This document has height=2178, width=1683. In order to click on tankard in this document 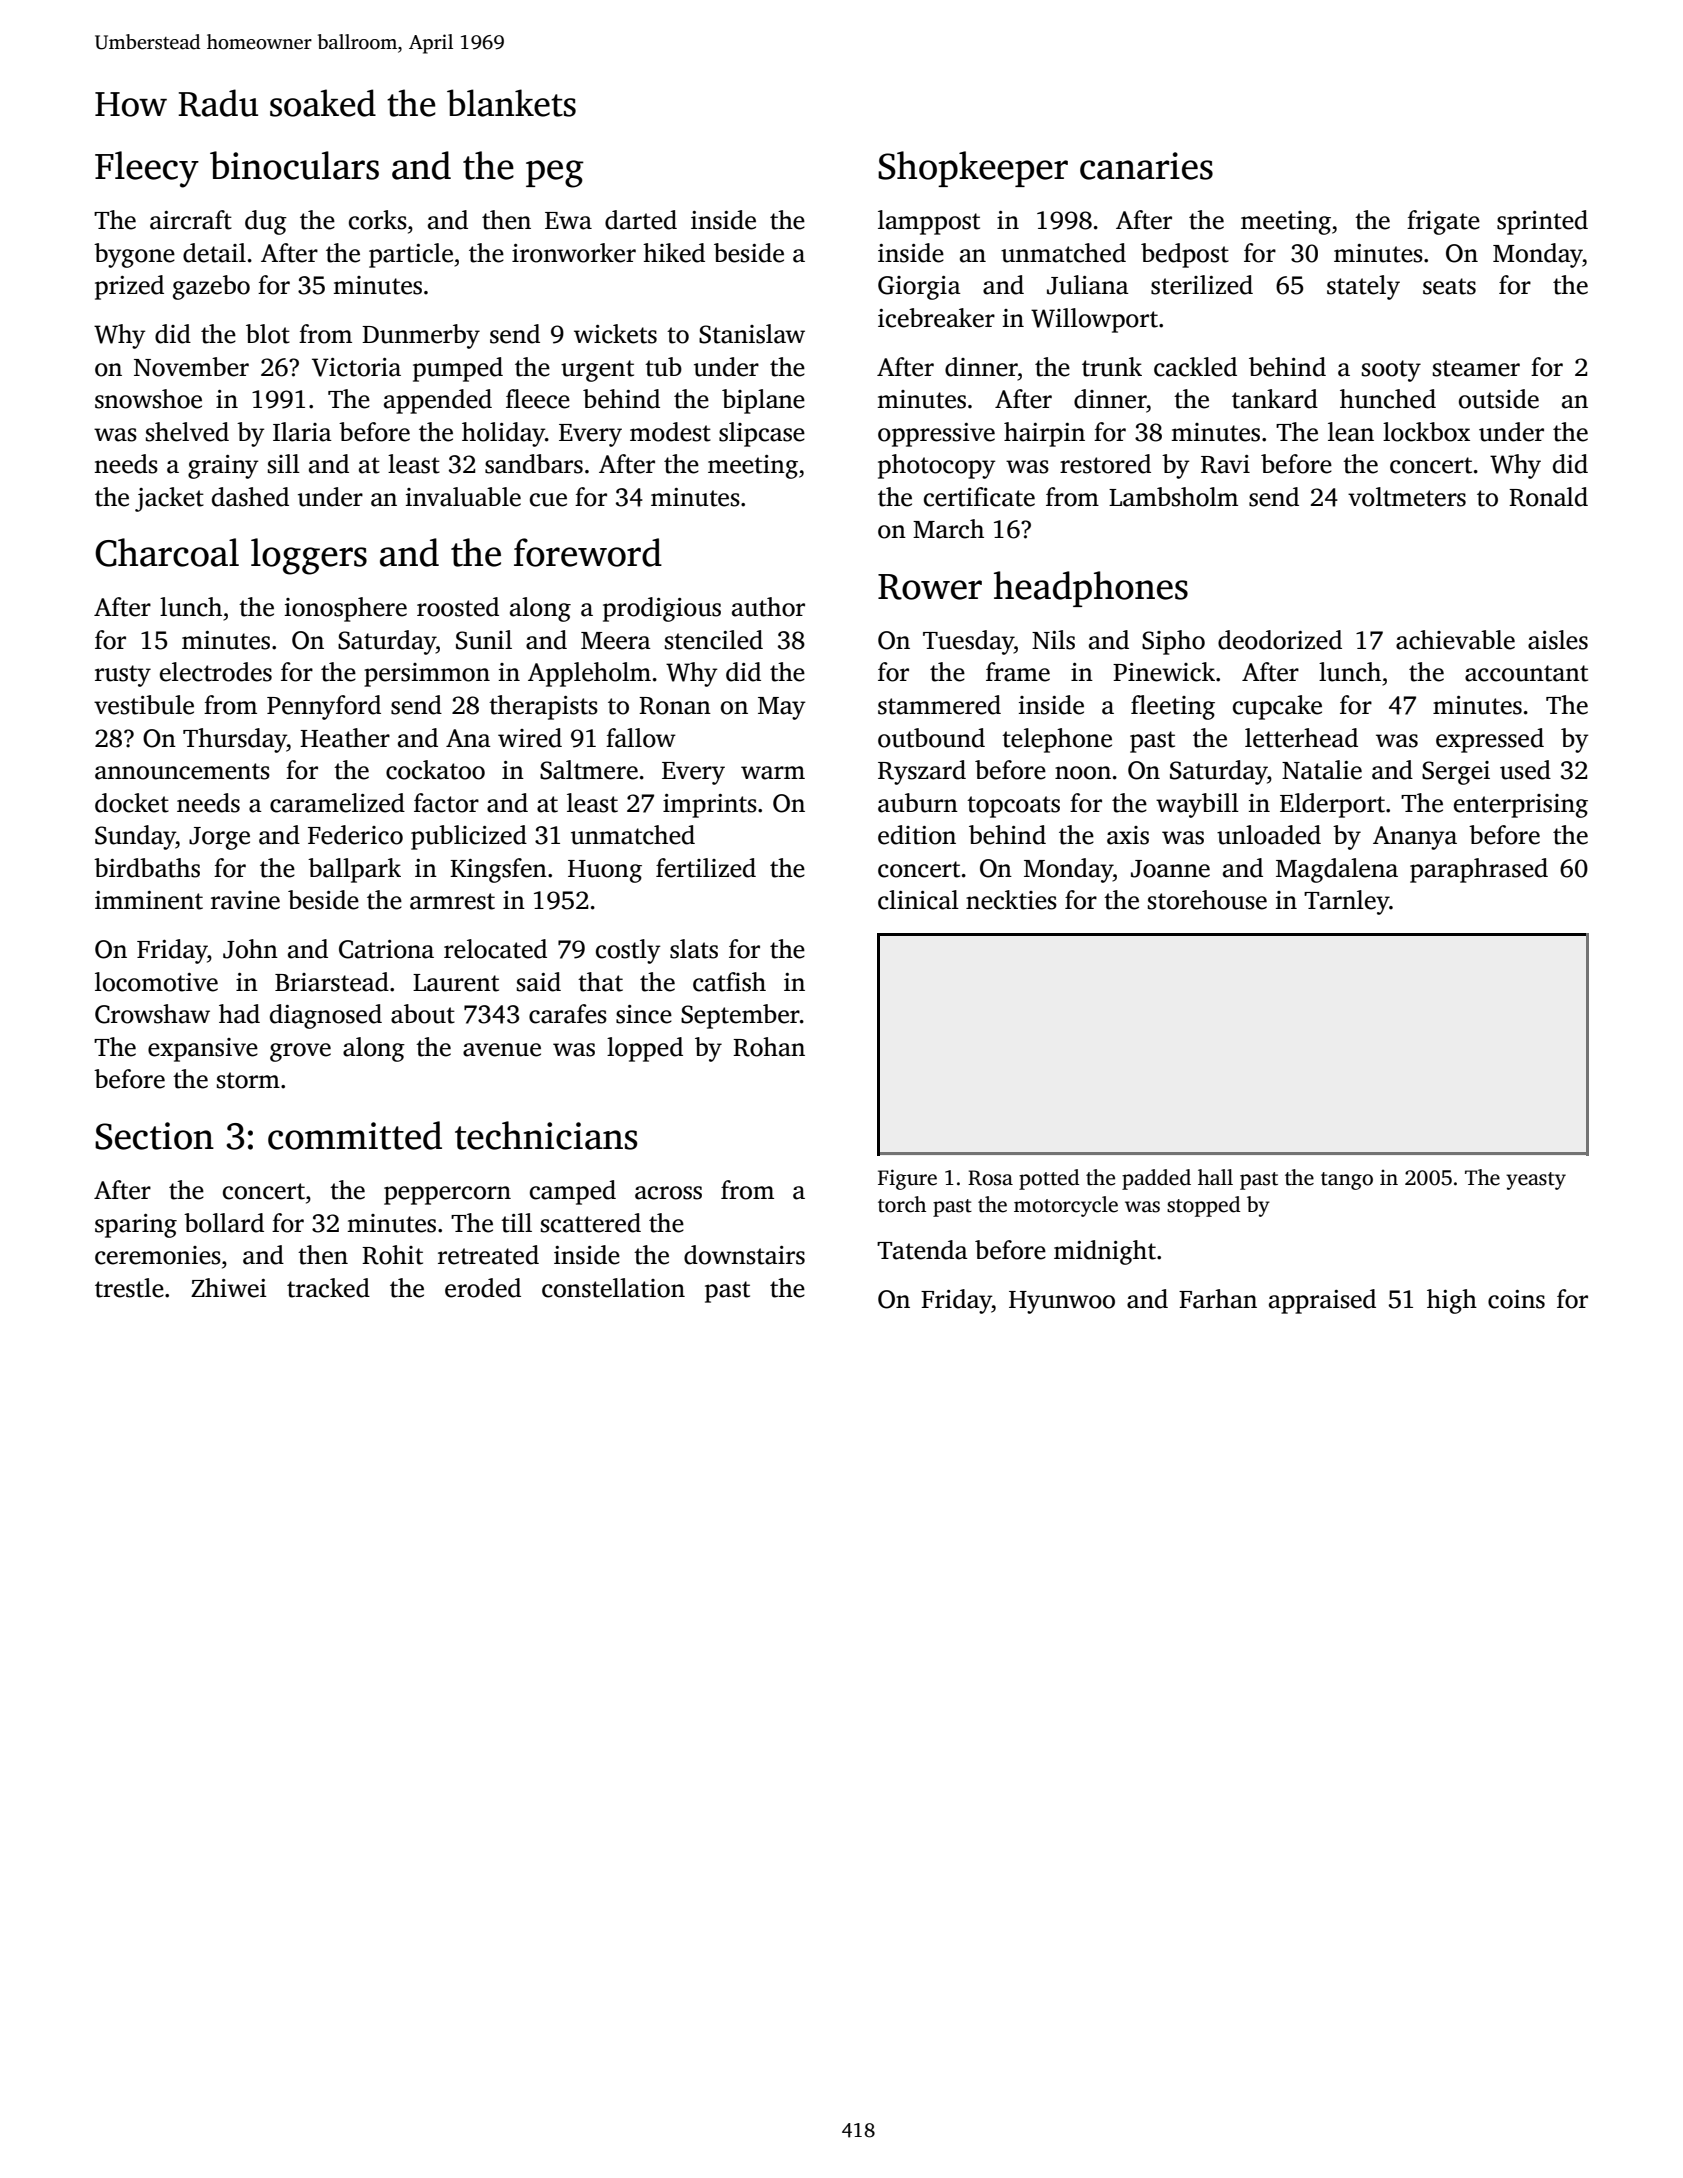, I will do `click(1275, 399)`.
